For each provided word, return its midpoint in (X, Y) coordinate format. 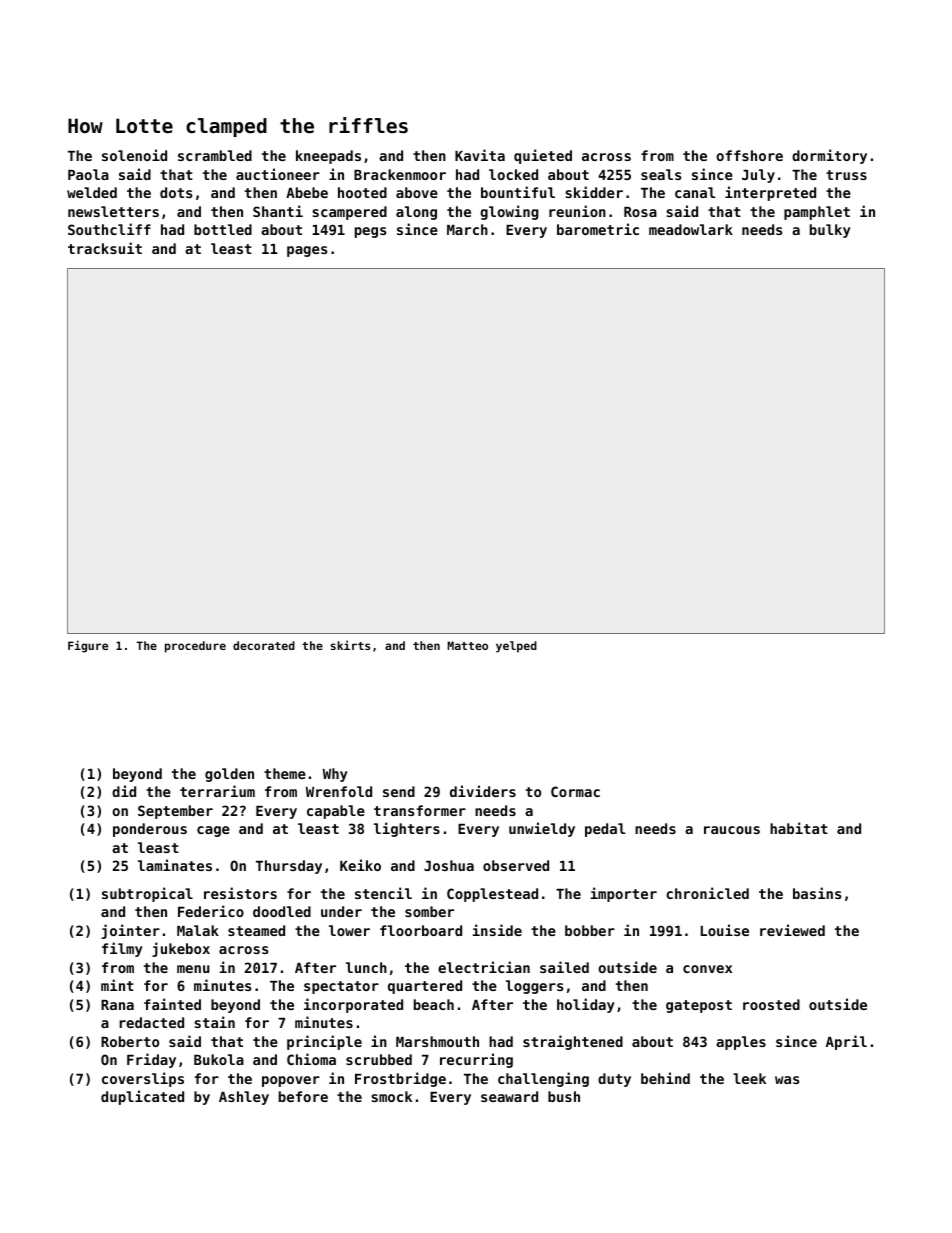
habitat (799, 828)
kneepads (328, 157)
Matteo (467, 645)
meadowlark (691, 229)
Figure (88, 646)
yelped (516, 647)
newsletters (113, 211)
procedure (195, 647)
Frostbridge (400, 1079)
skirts (350, 645)
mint (117, 985)
